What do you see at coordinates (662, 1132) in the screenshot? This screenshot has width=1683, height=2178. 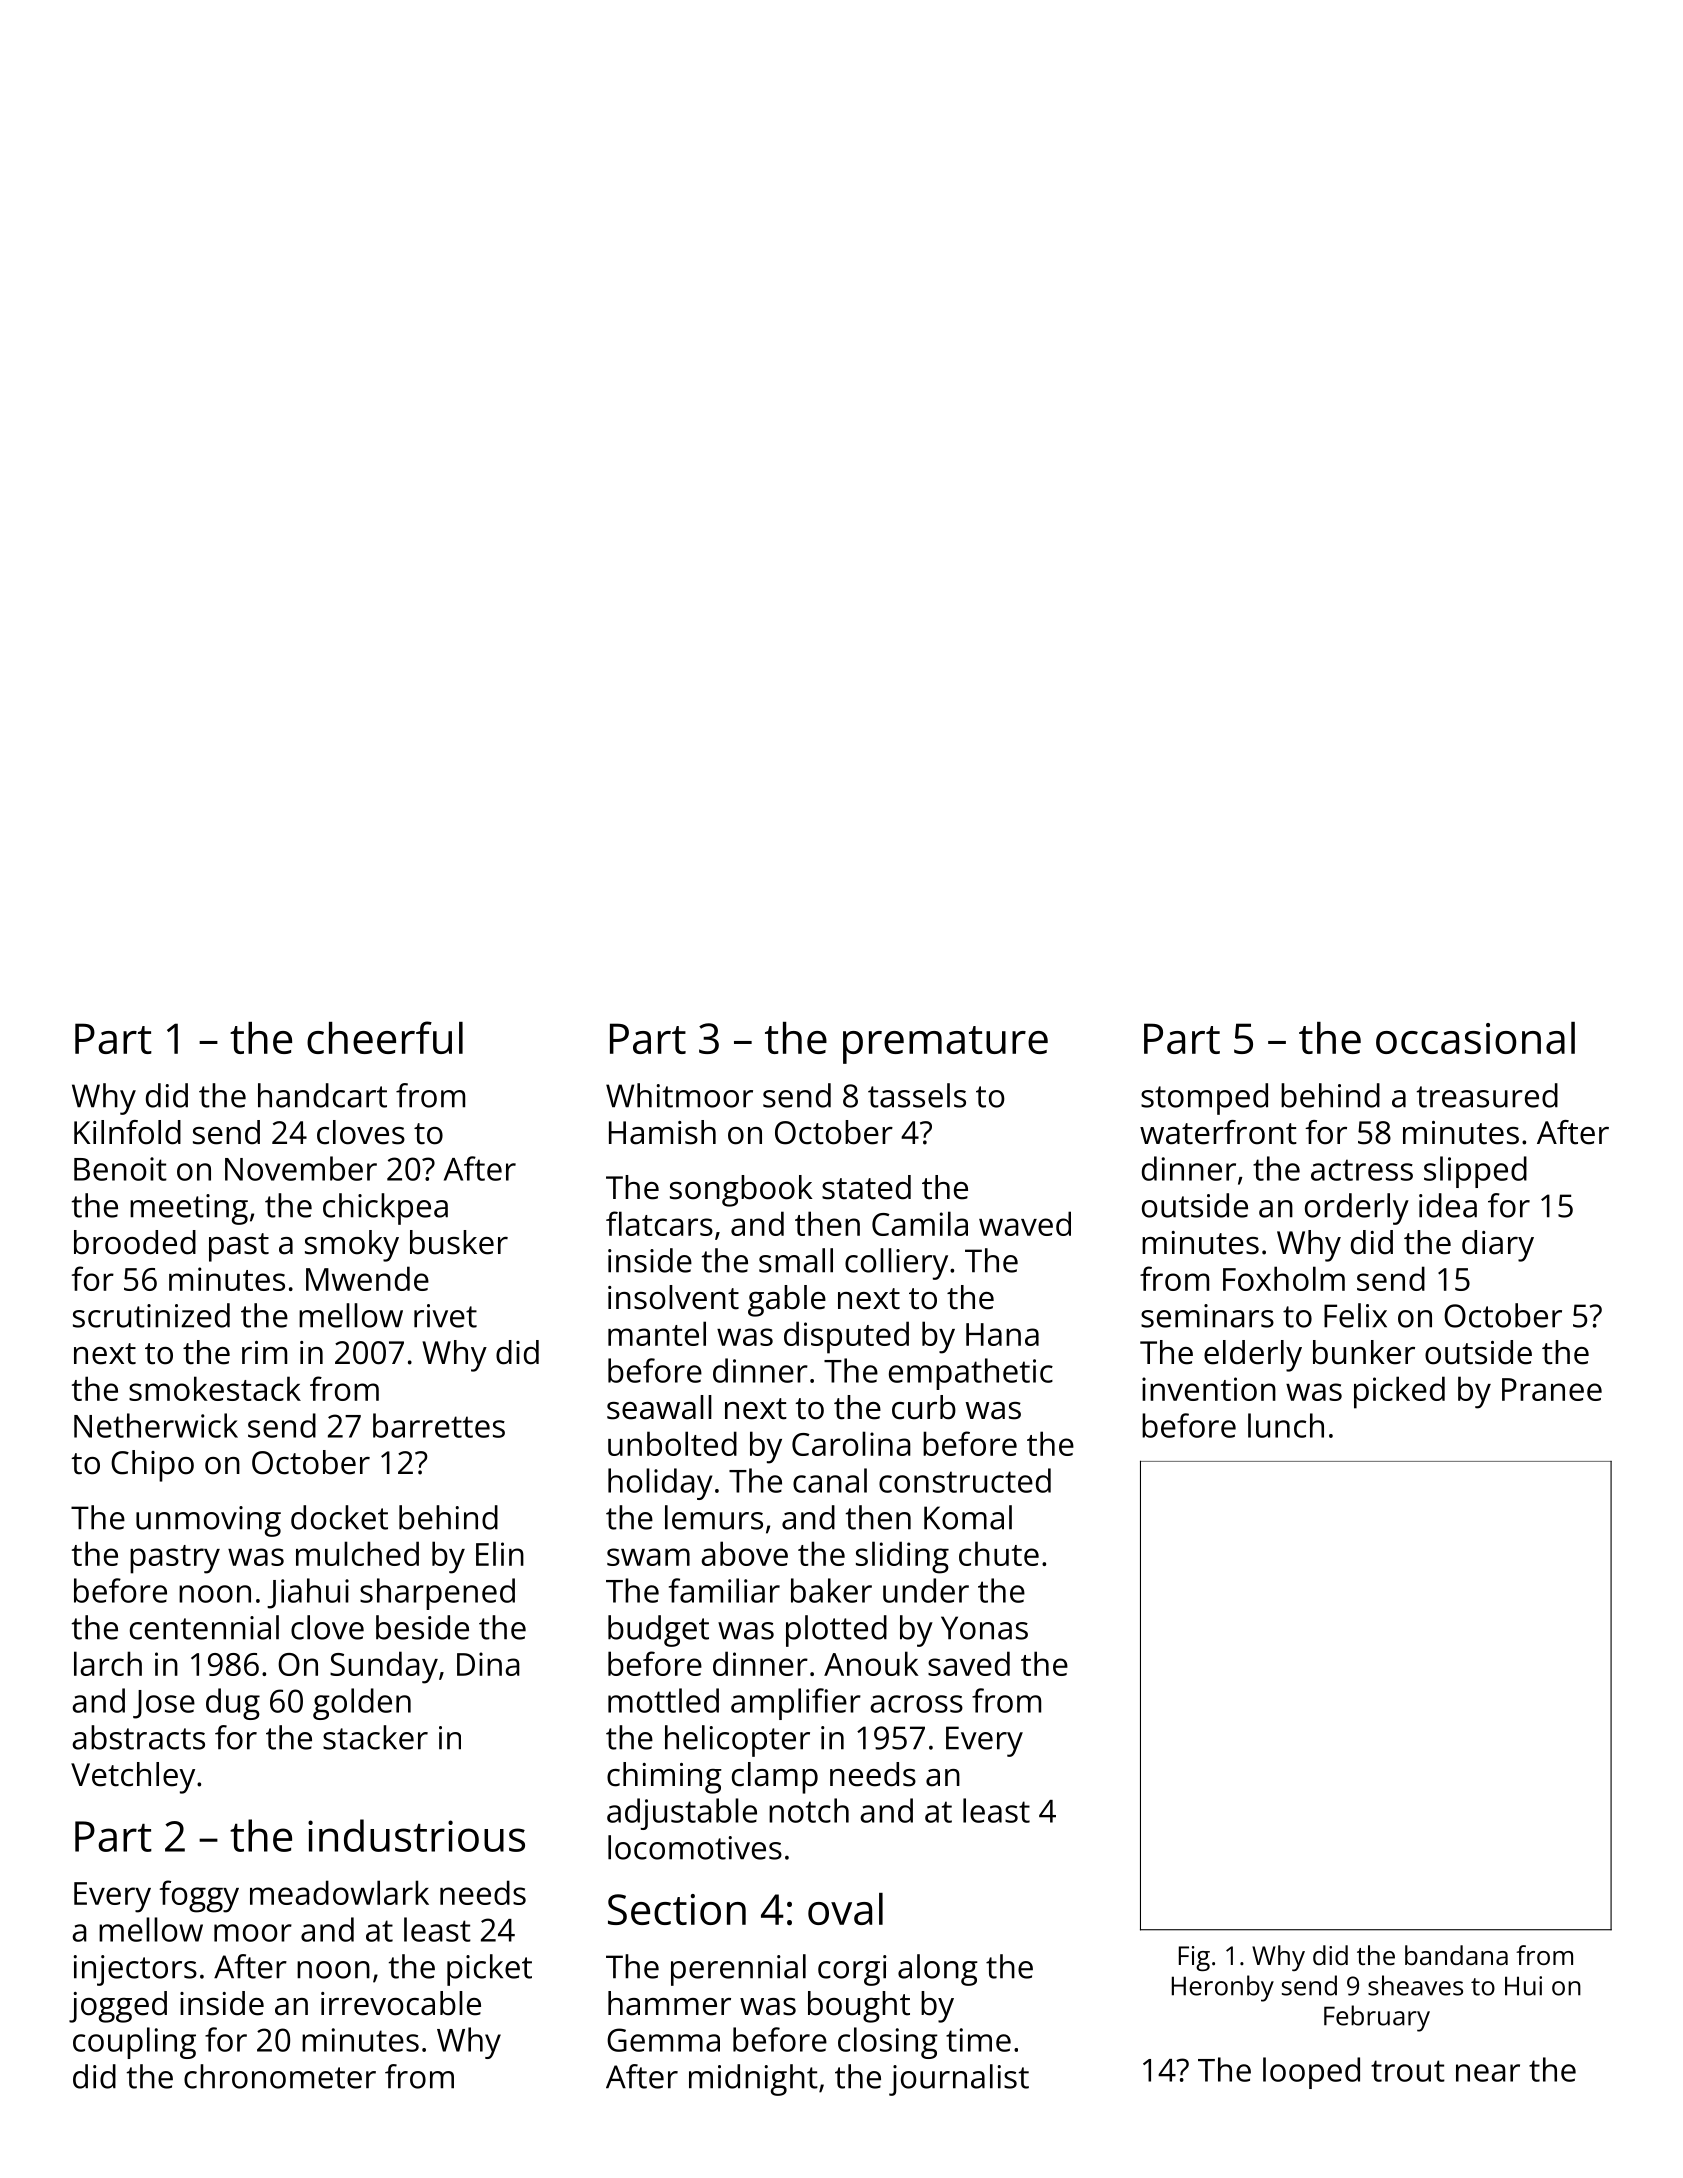 I see `Hamish` at bounding box center [662, 1132].
